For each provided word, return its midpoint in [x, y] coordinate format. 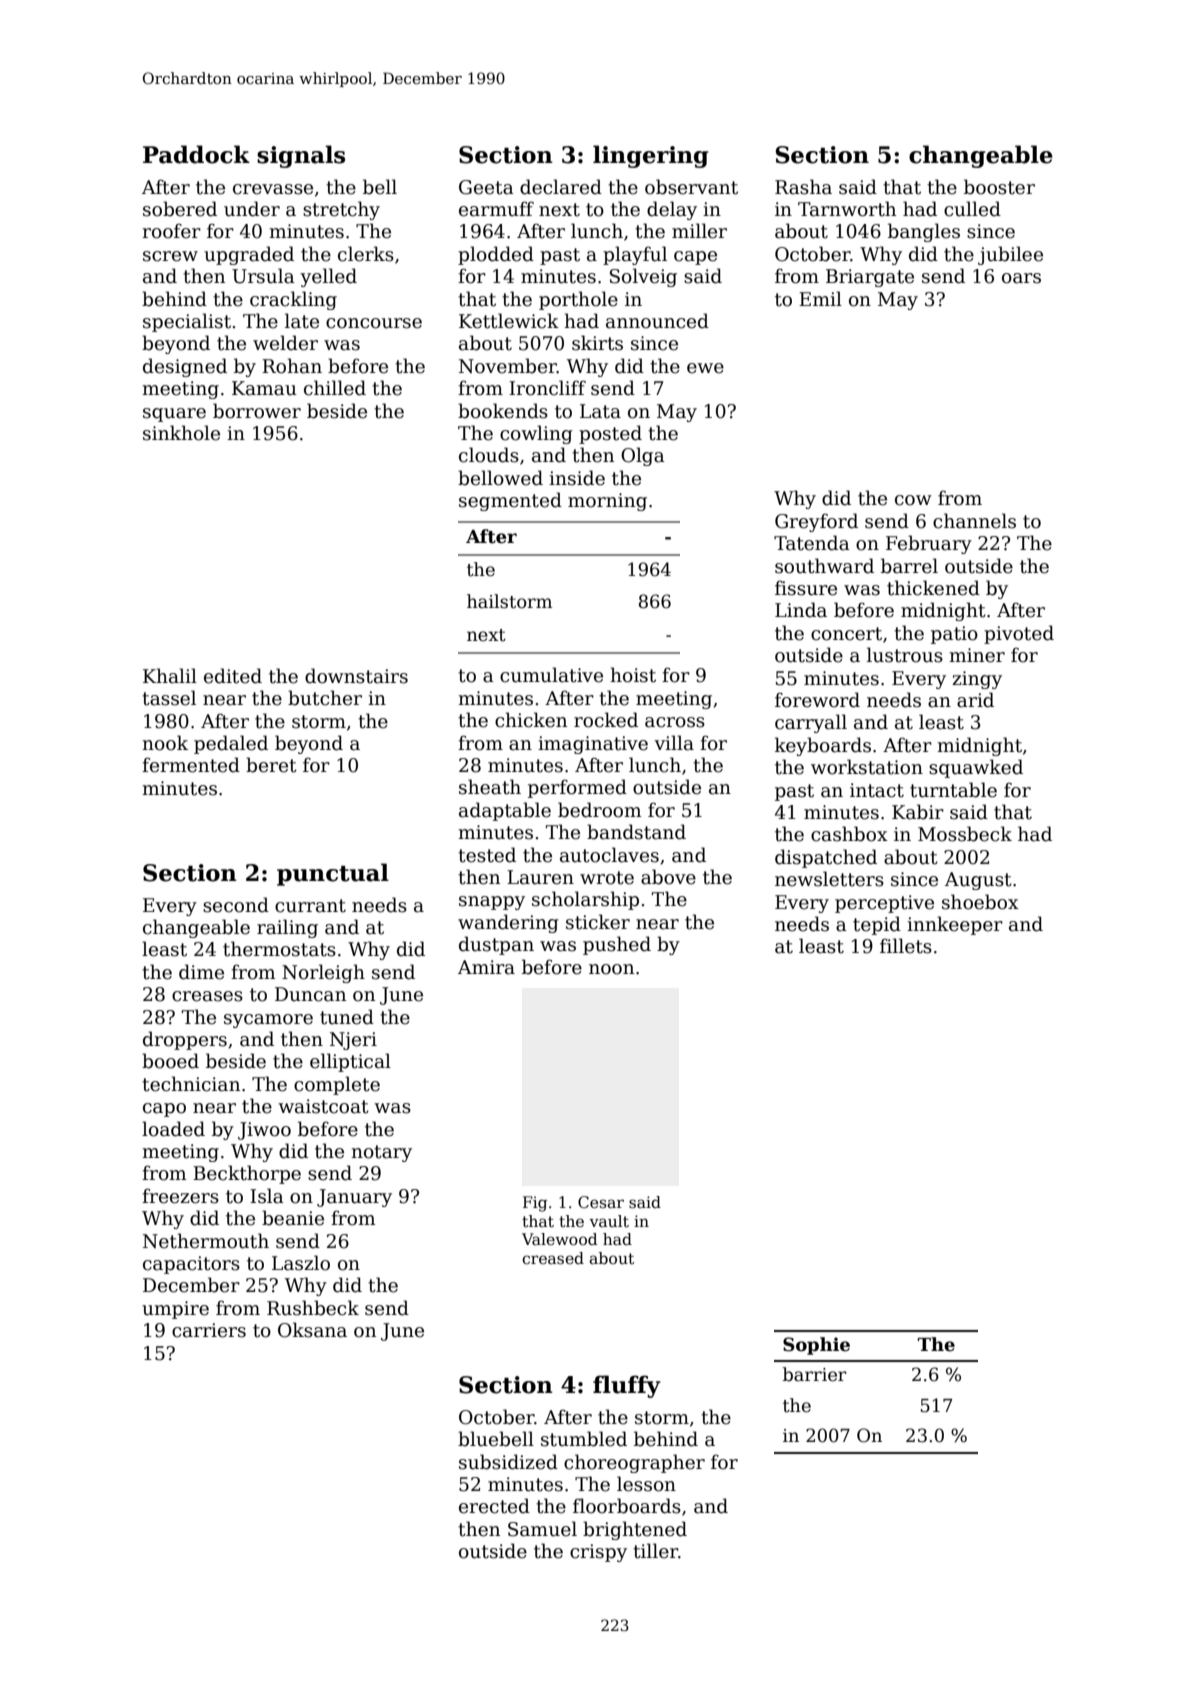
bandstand [636, 832]
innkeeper [955, 925]
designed [185, 367]
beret [271, 765]
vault [609, 1221]
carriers [209, 1330]
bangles [924, 232]
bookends [503, 411]
